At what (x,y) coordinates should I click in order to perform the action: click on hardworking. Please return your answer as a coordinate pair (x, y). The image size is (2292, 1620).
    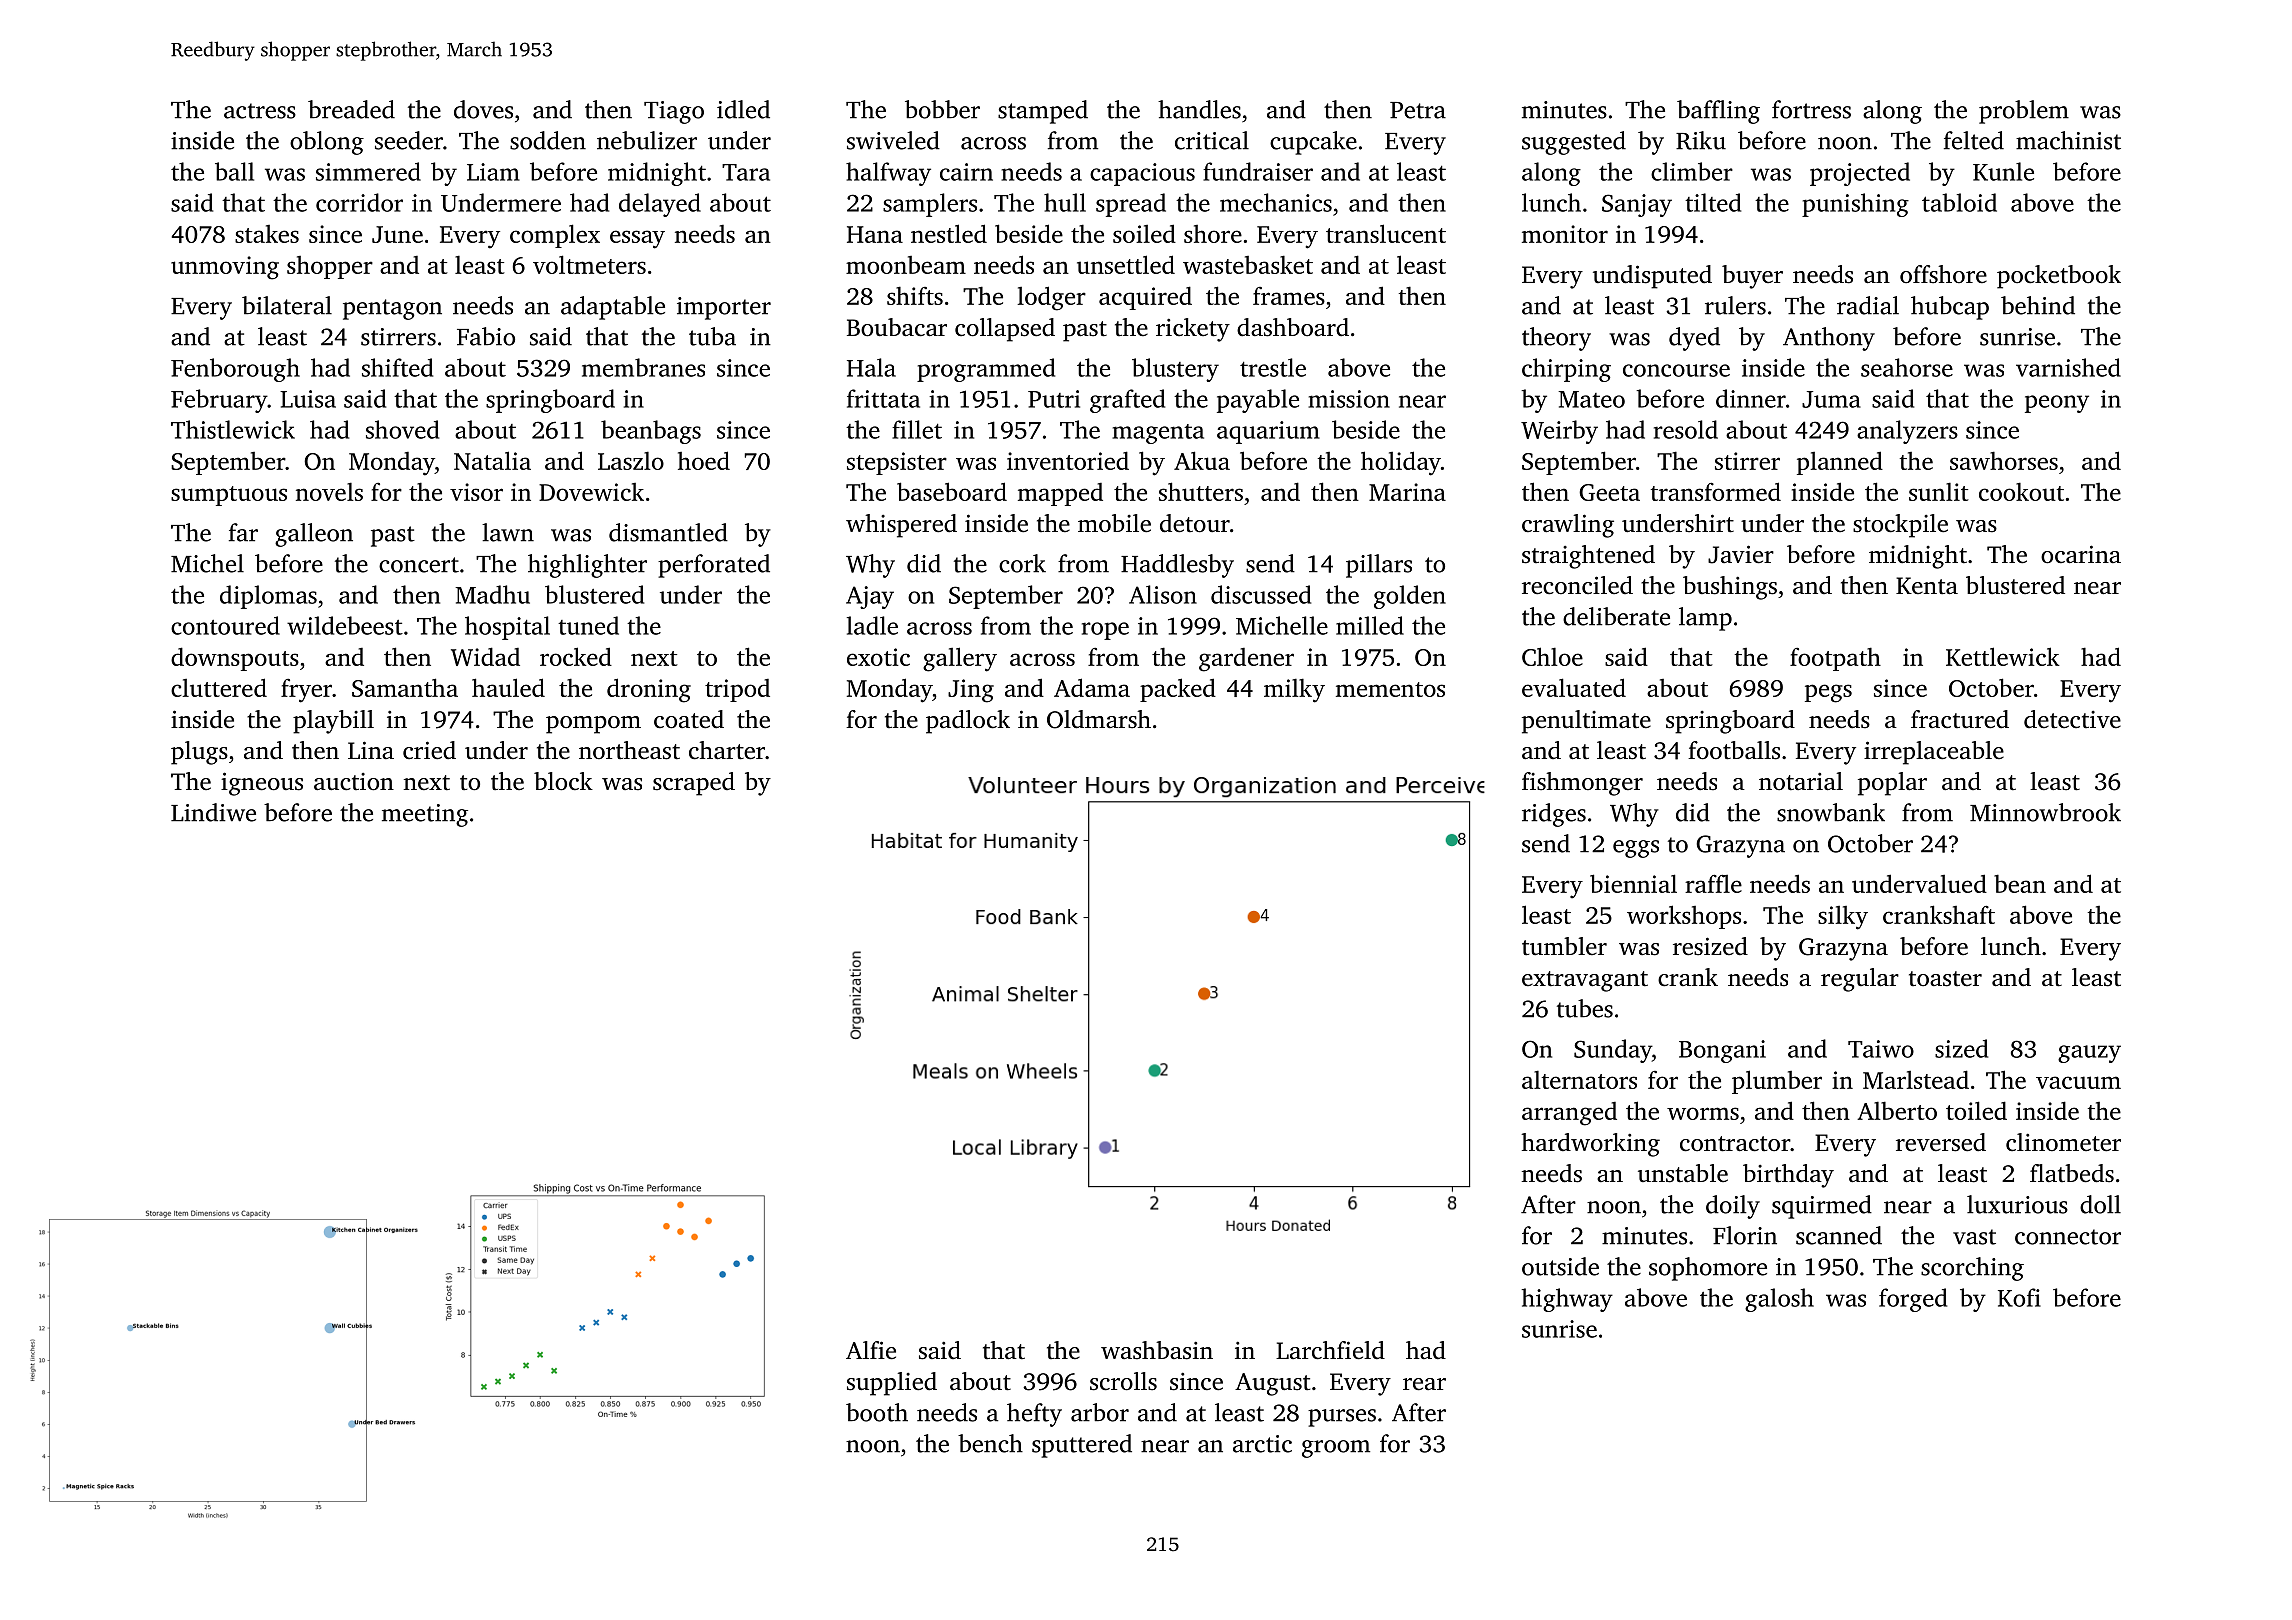
    Looking at the image, I should click on (1590, 1145).
